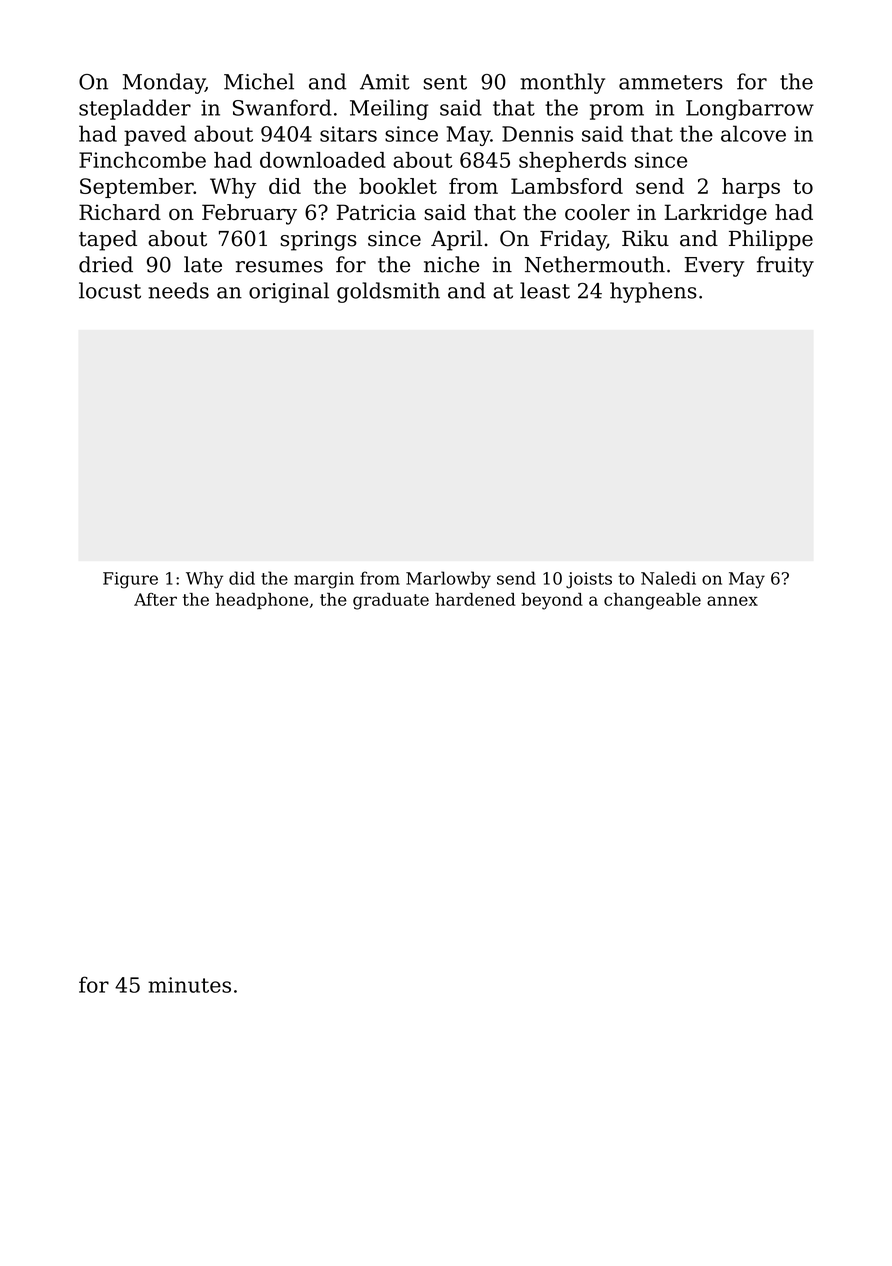 The width and height of the document is (892, 1266). Describe the element at coordinates (164, 83) in the document. I see `Monday` at that location.
